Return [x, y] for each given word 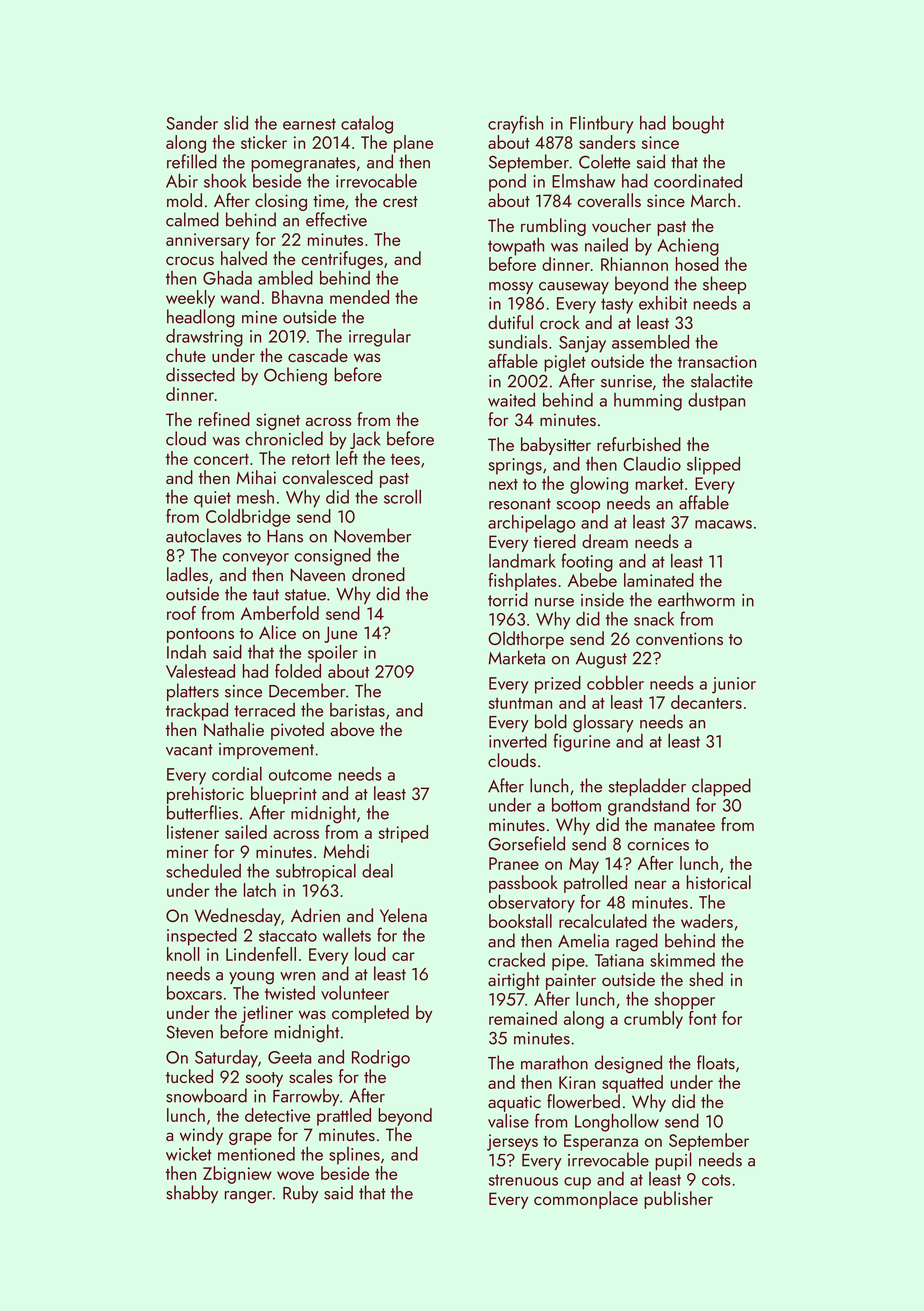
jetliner [267, 1014]
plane [413, 144]
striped [403, 834]
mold [184, 200]
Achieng [688, 247]
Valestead [200, 671]
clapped [721, 787]
